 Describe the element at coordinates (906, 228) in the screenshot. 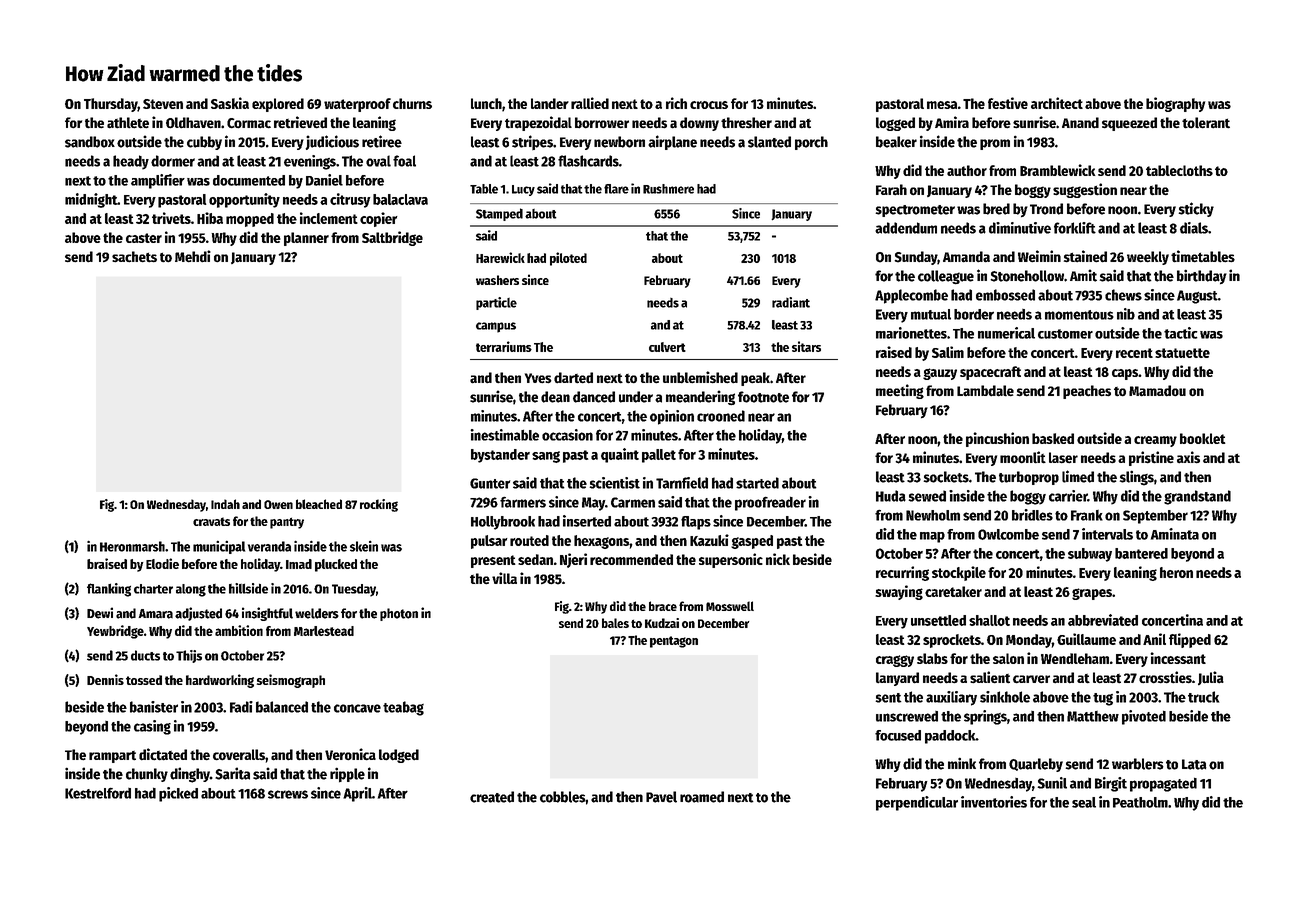

I see `addendum` at that location.
